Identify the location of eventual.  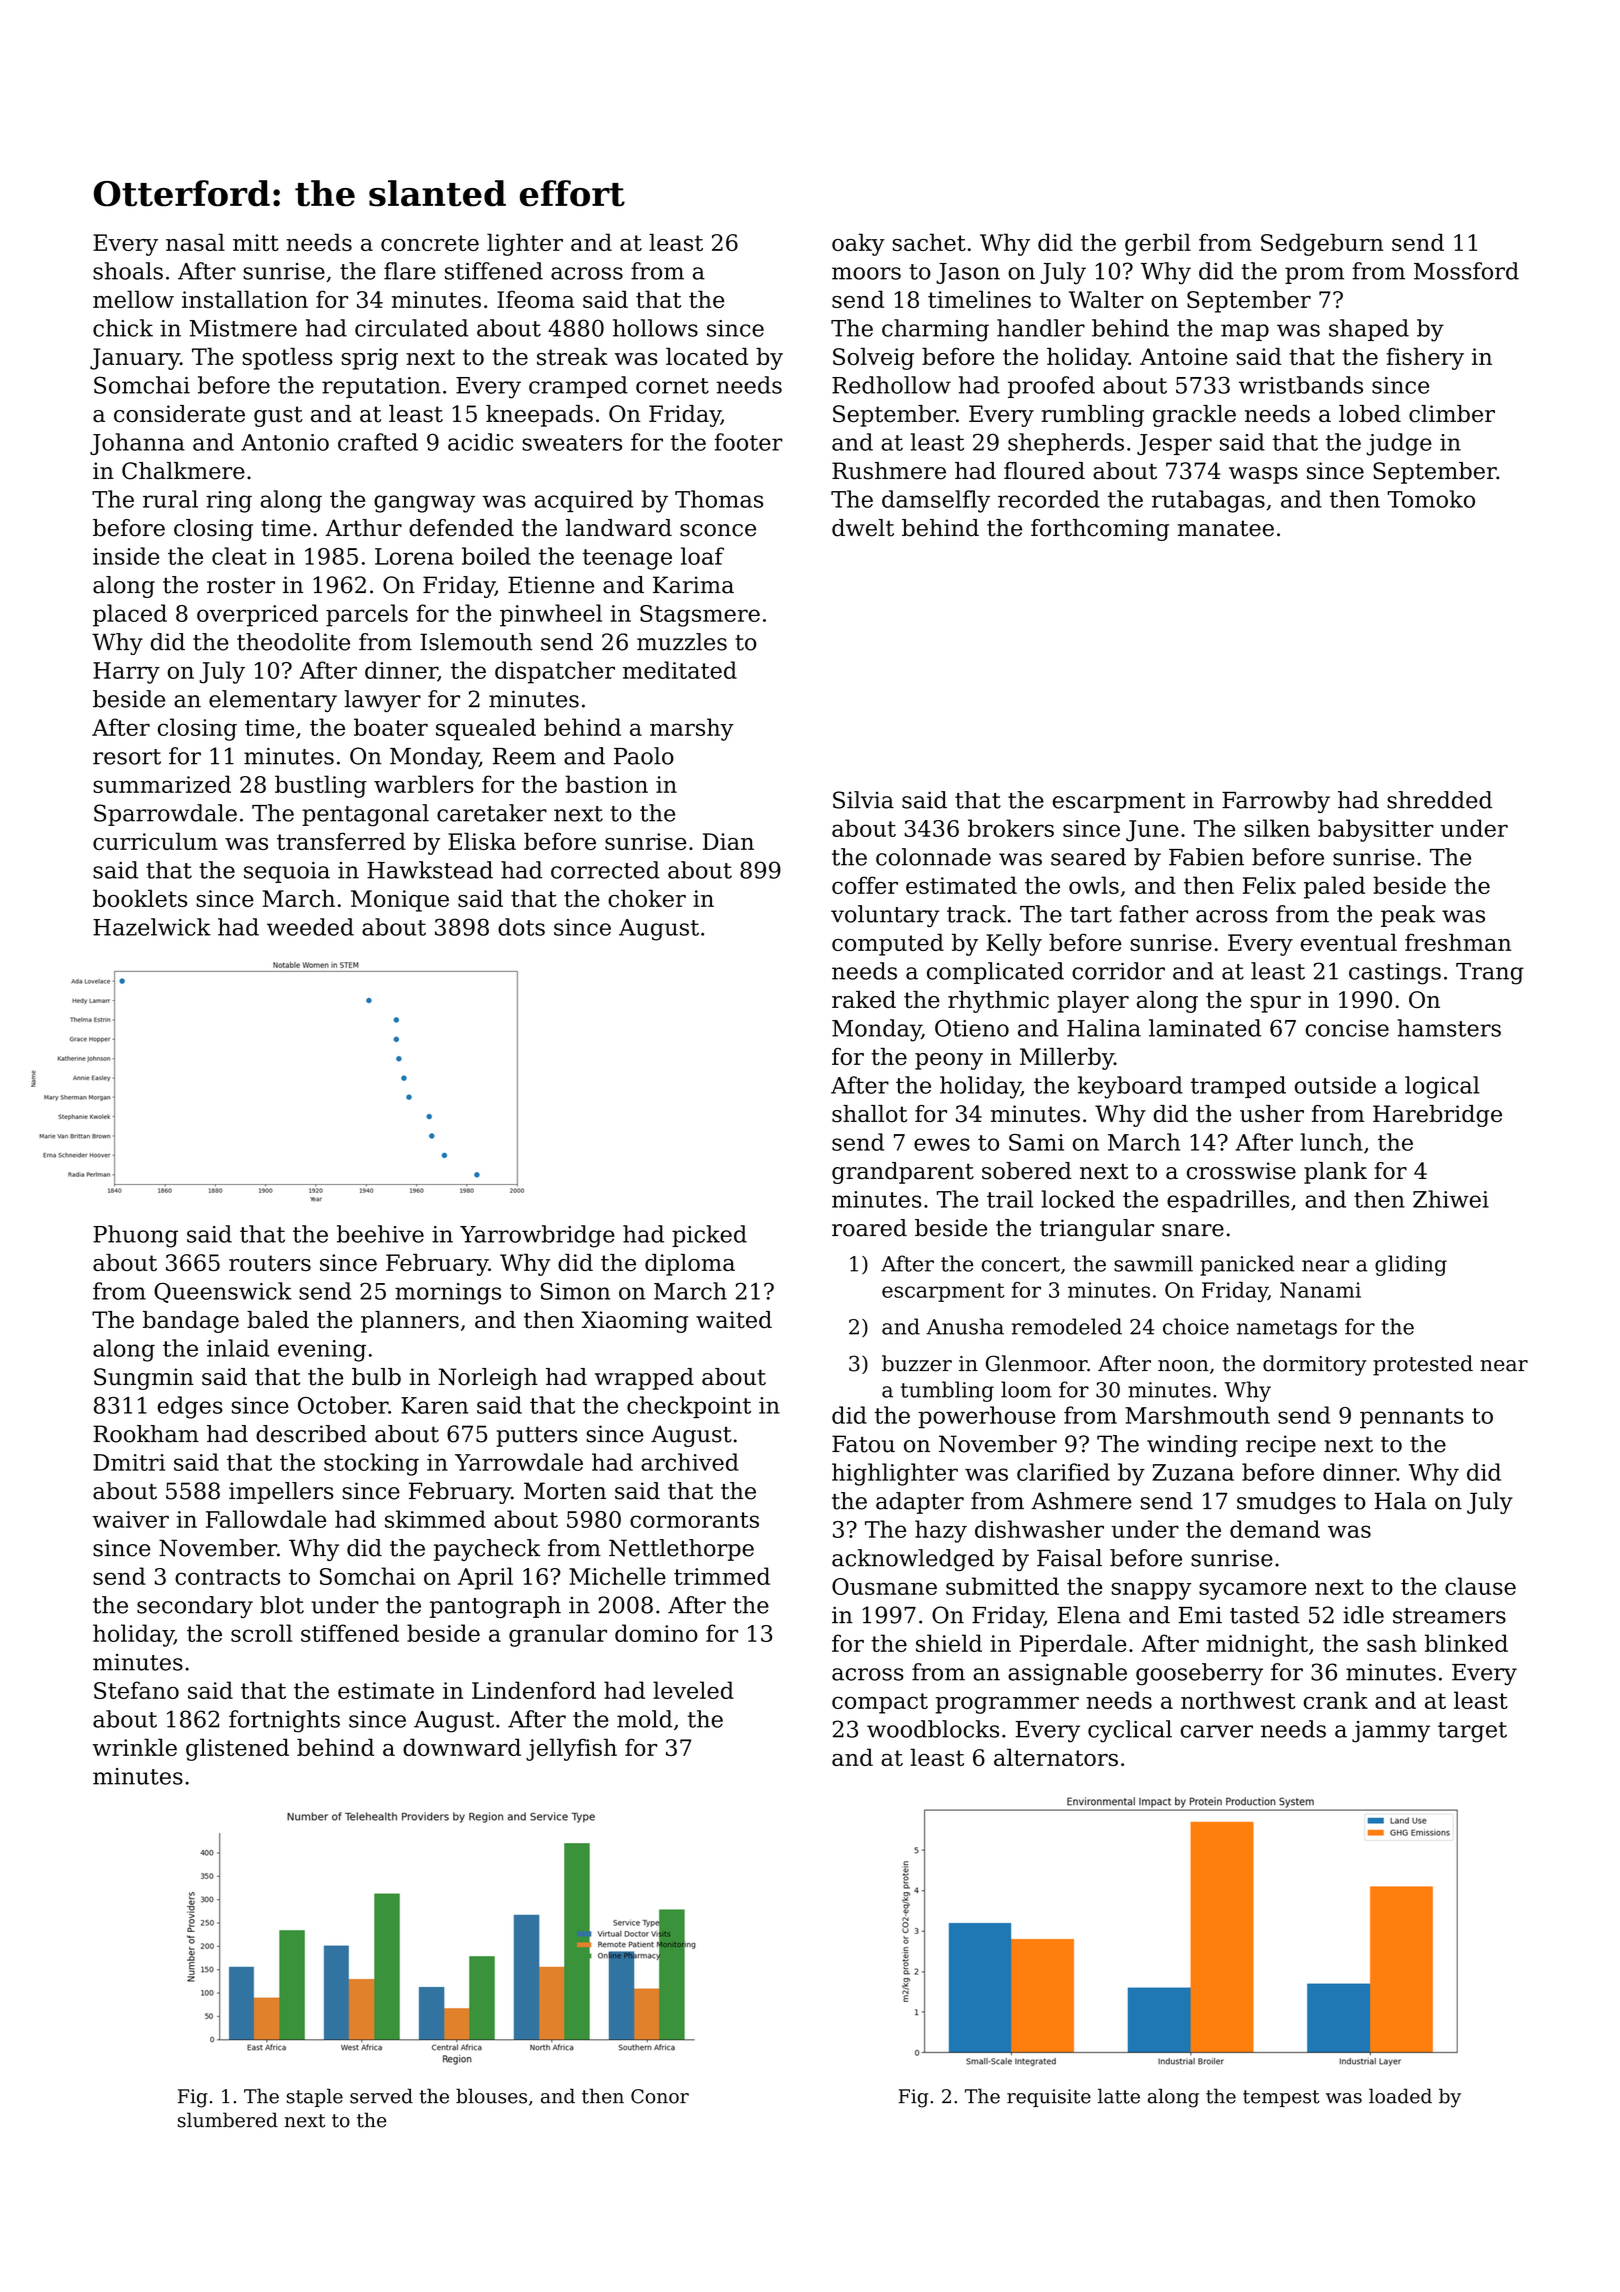
(1349, 942).
